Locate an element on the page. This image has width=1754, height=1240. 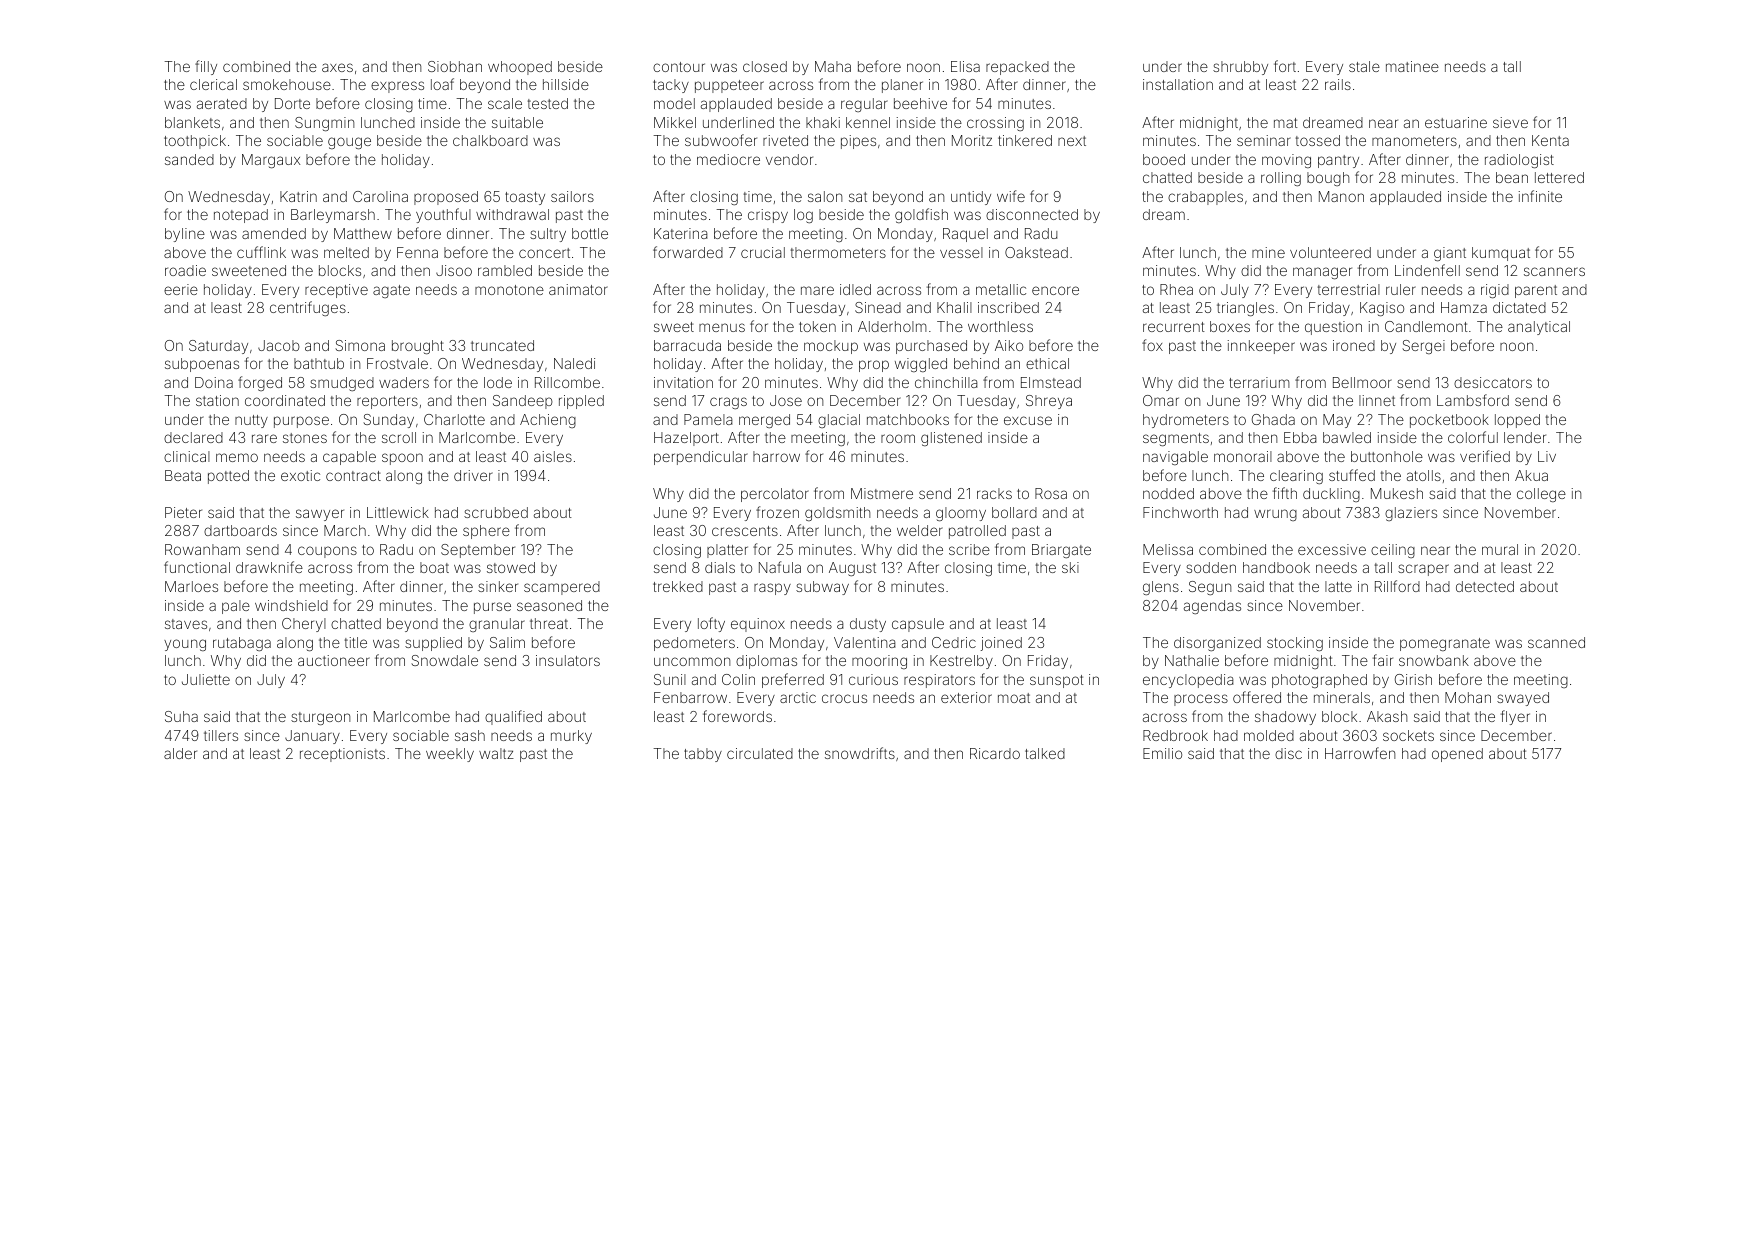
closed is located at coordinates (765, 66).
